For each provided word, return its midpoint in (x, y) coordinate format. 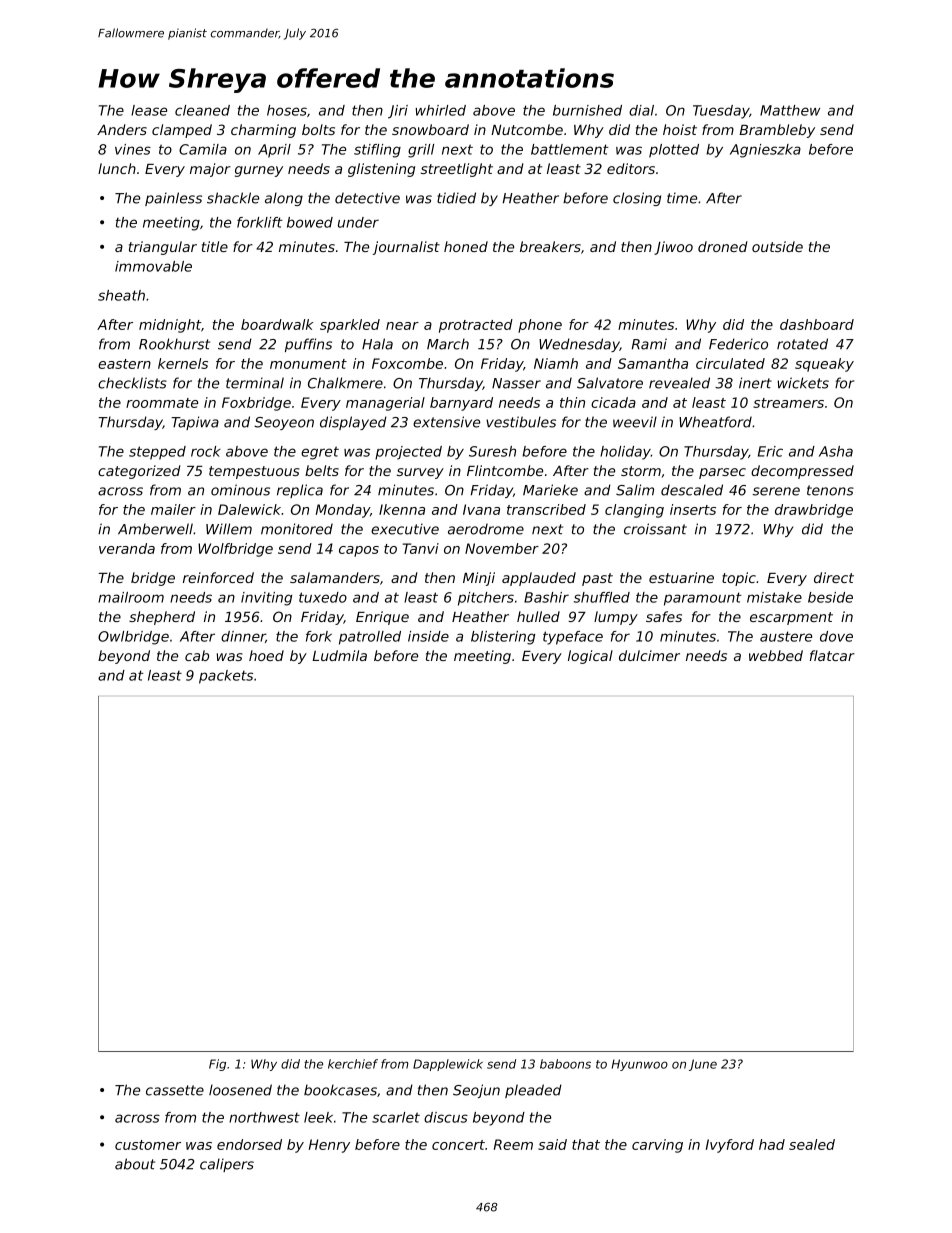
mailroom (131, 597)
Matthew (790, 110)
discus (446, 1117)
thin (572, 402)
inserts (693, 509)
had (772, 1144)
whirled (440, 110)
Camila (203, 149)
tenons (830, 490)
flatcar (832, 655)
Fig (217, 1065)
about (135, 1164)
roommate (162, 403)
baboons (565, 1064)
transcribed (546, 509)
